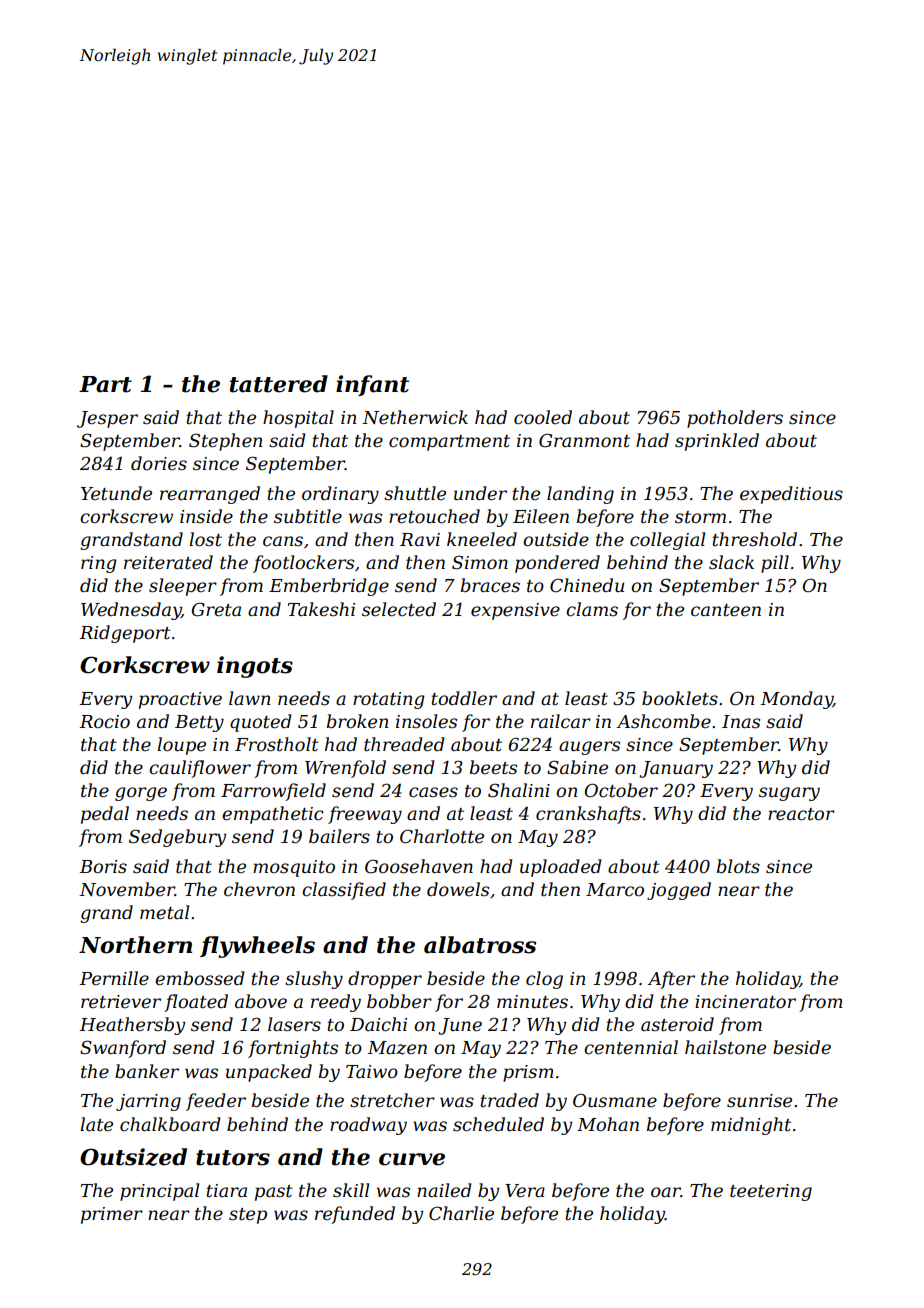 The height and width of the screenshot is (1308, 924). What do you see at coordinates (141, 794) in the screenshot?
I see `gorge` at bounding box center [141, 794].
